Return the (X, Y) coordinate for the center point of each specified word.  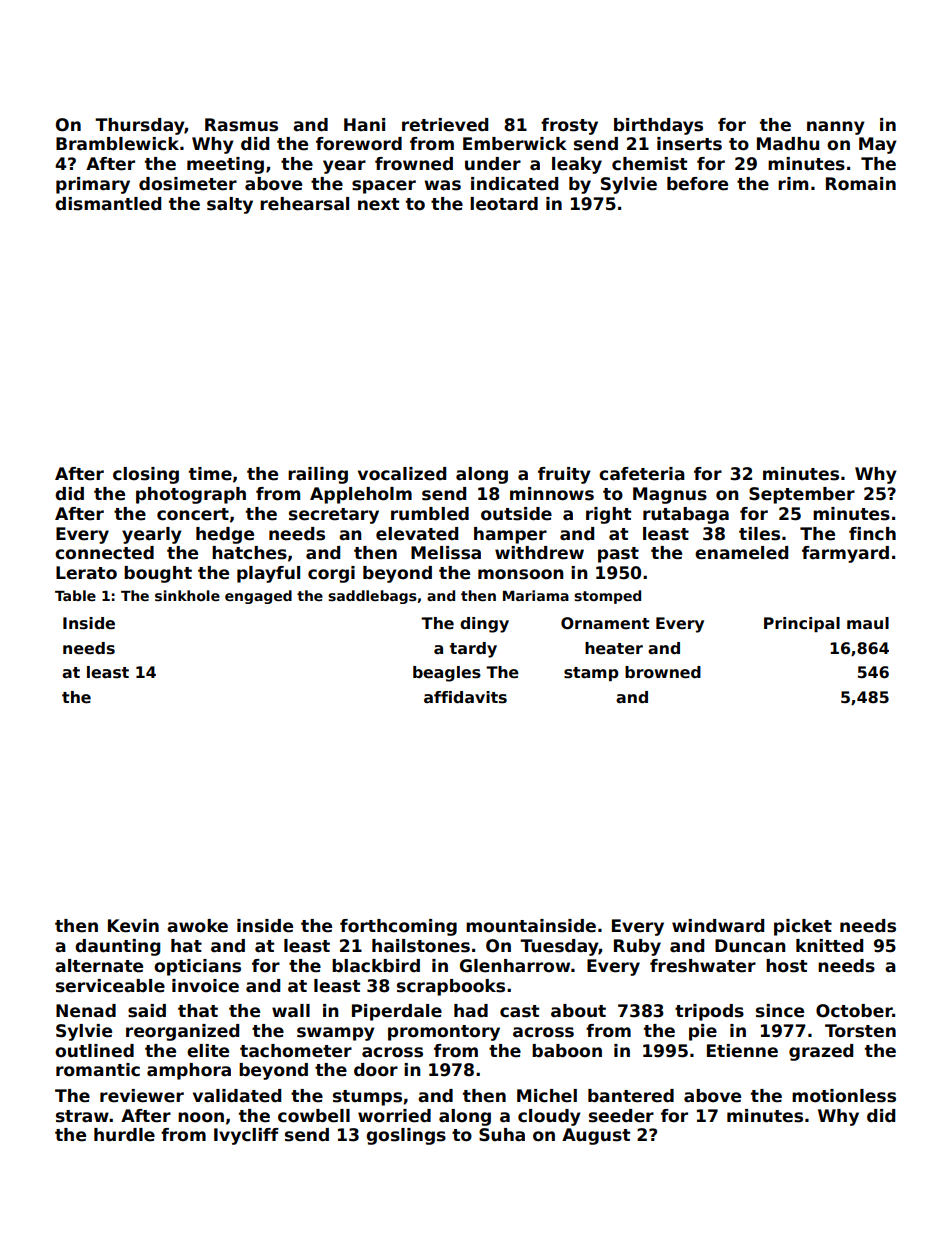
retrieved (445, 125)
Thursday (139, 126)
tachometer (296, 1051)
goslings (406, 1136)
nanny (836, 128)
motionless (844, 1096)
